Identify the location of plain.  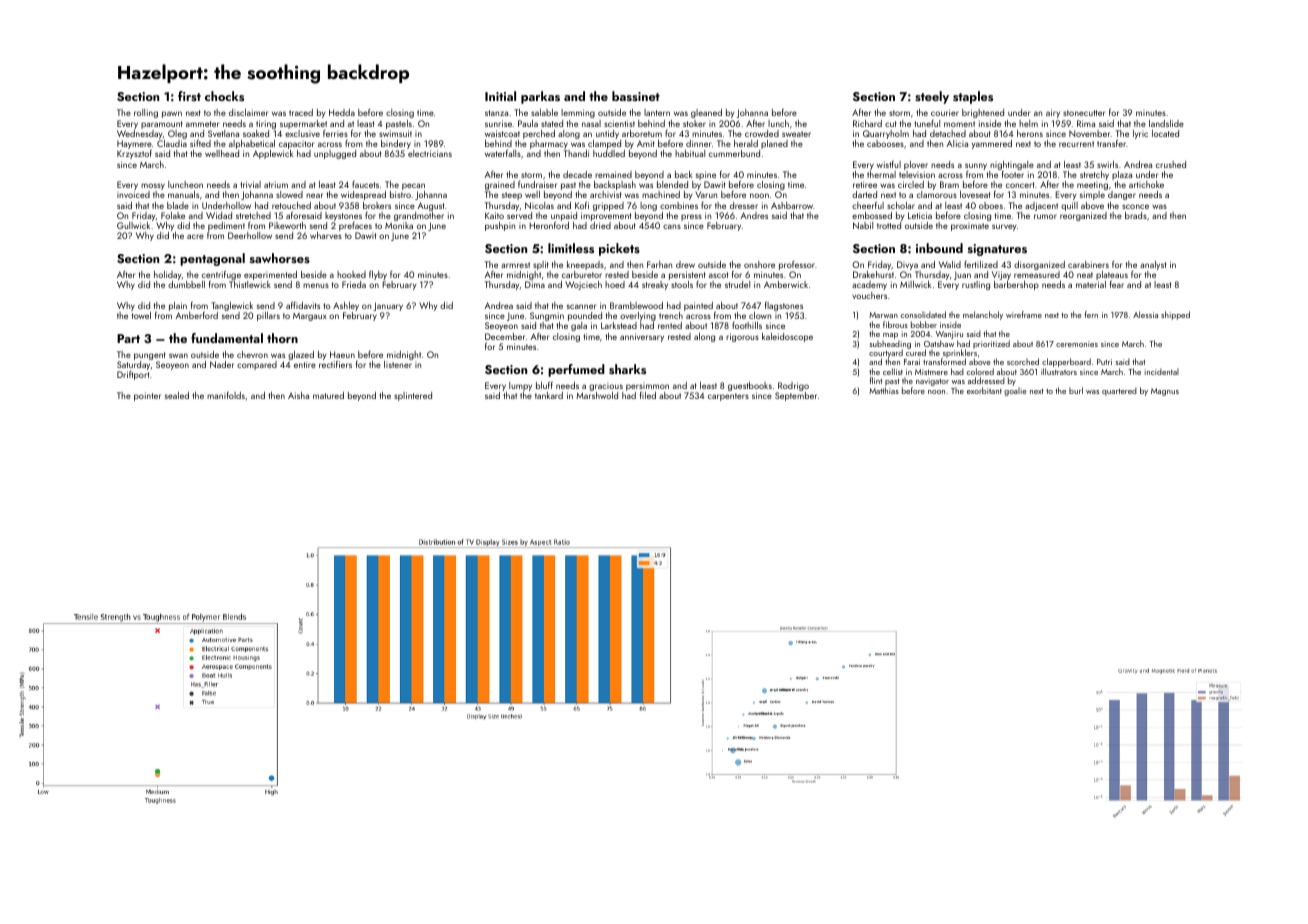
(178, 306).
